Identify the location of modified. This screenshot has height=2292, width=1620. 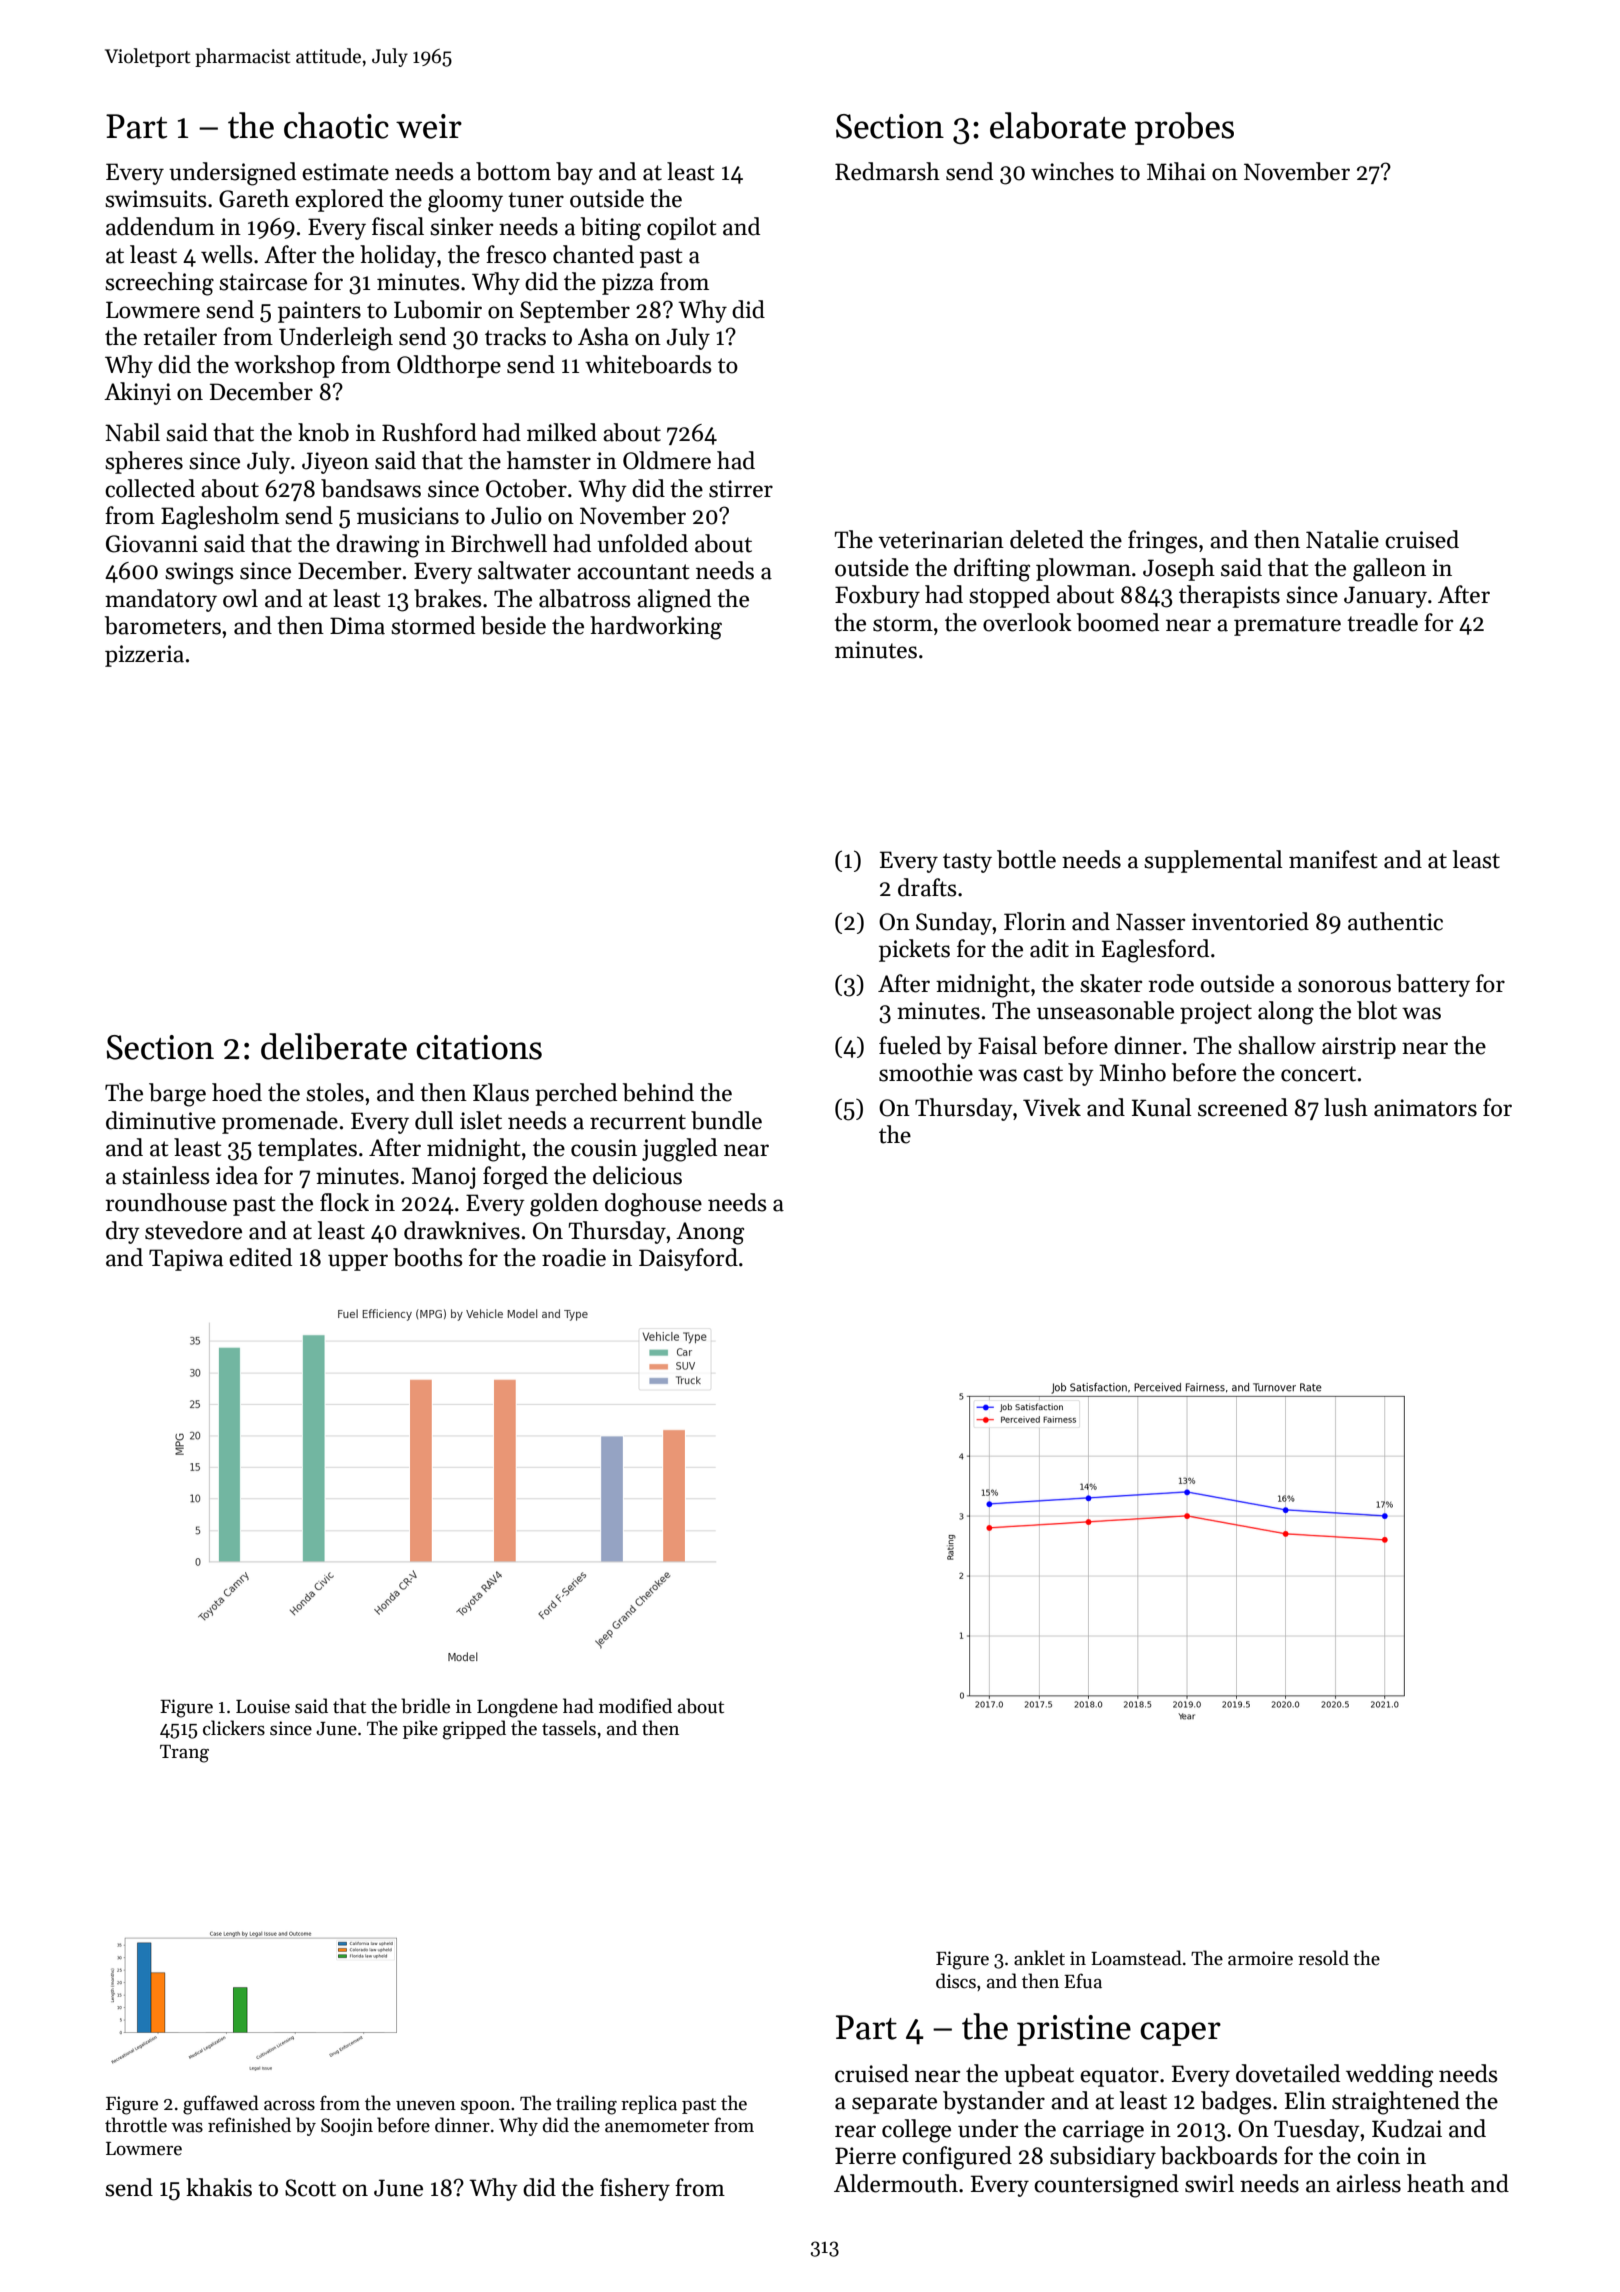
(635, 1706).
